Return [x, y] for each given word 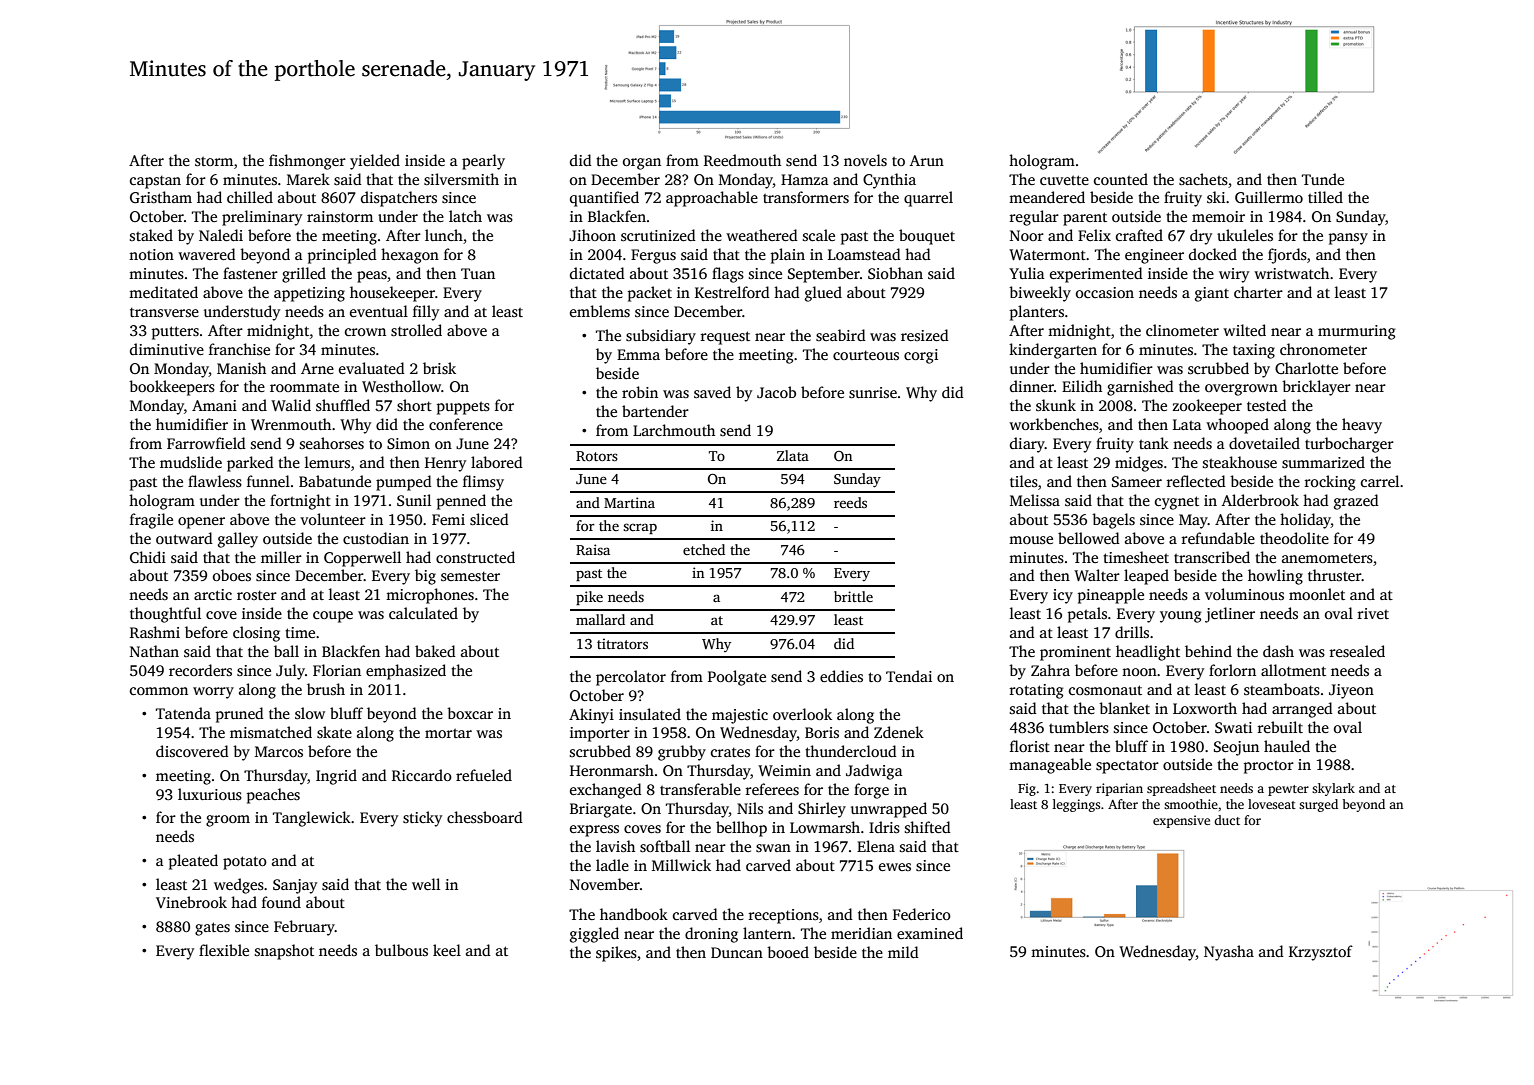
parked [250, 464]
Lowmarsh [825, 827]
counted [1121, 179]
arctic [213, 594]
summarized [1323, 462]
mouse [1031, 540]
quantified [604, 199]
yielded [375, 162]
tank [1154, 443]
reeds [850, 502]
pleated [193, 862]
